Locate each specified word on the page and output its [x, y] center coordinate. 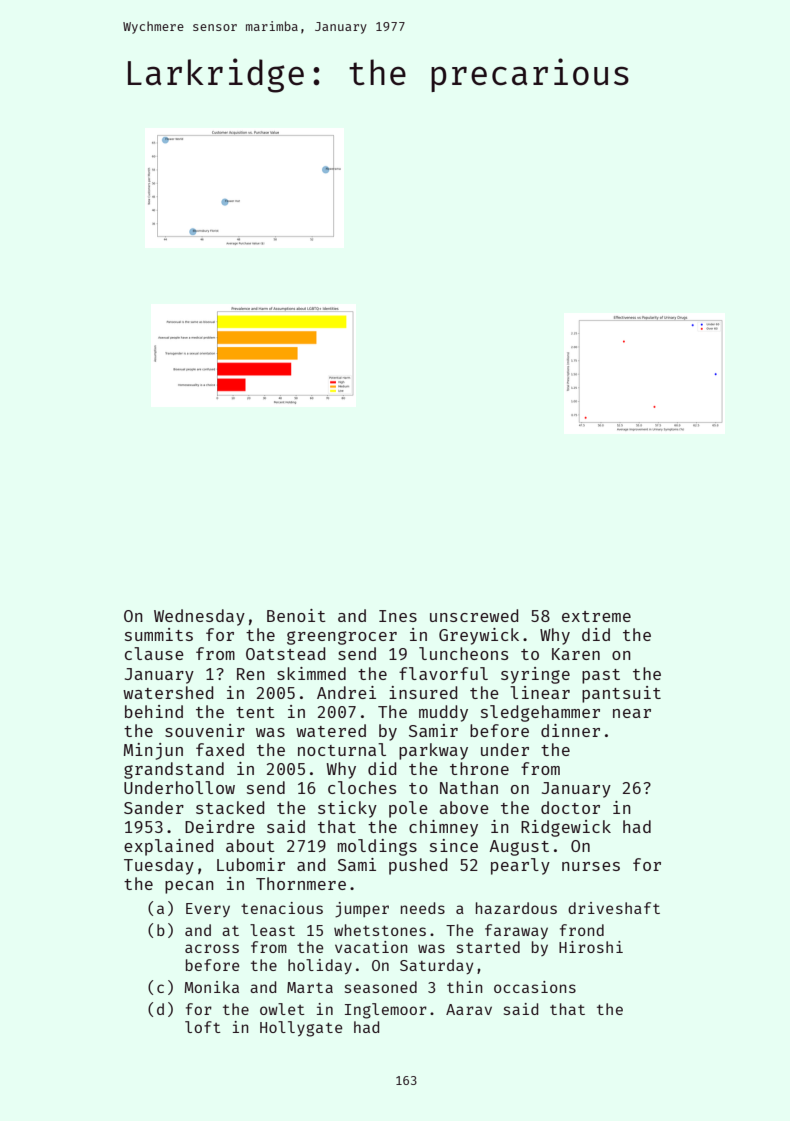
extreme [596, 616]
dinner [570, 730]
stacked [230, 807]
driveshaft [614, 908]
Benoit [296, 615]
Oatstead [285, 653]
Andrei [346, 692]
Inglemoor [386, 1011]
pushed [418, 866]
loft [203, 1027]
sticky [347, 809]
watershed [168, 692]
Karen [576, 654]
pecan [189, 887]
